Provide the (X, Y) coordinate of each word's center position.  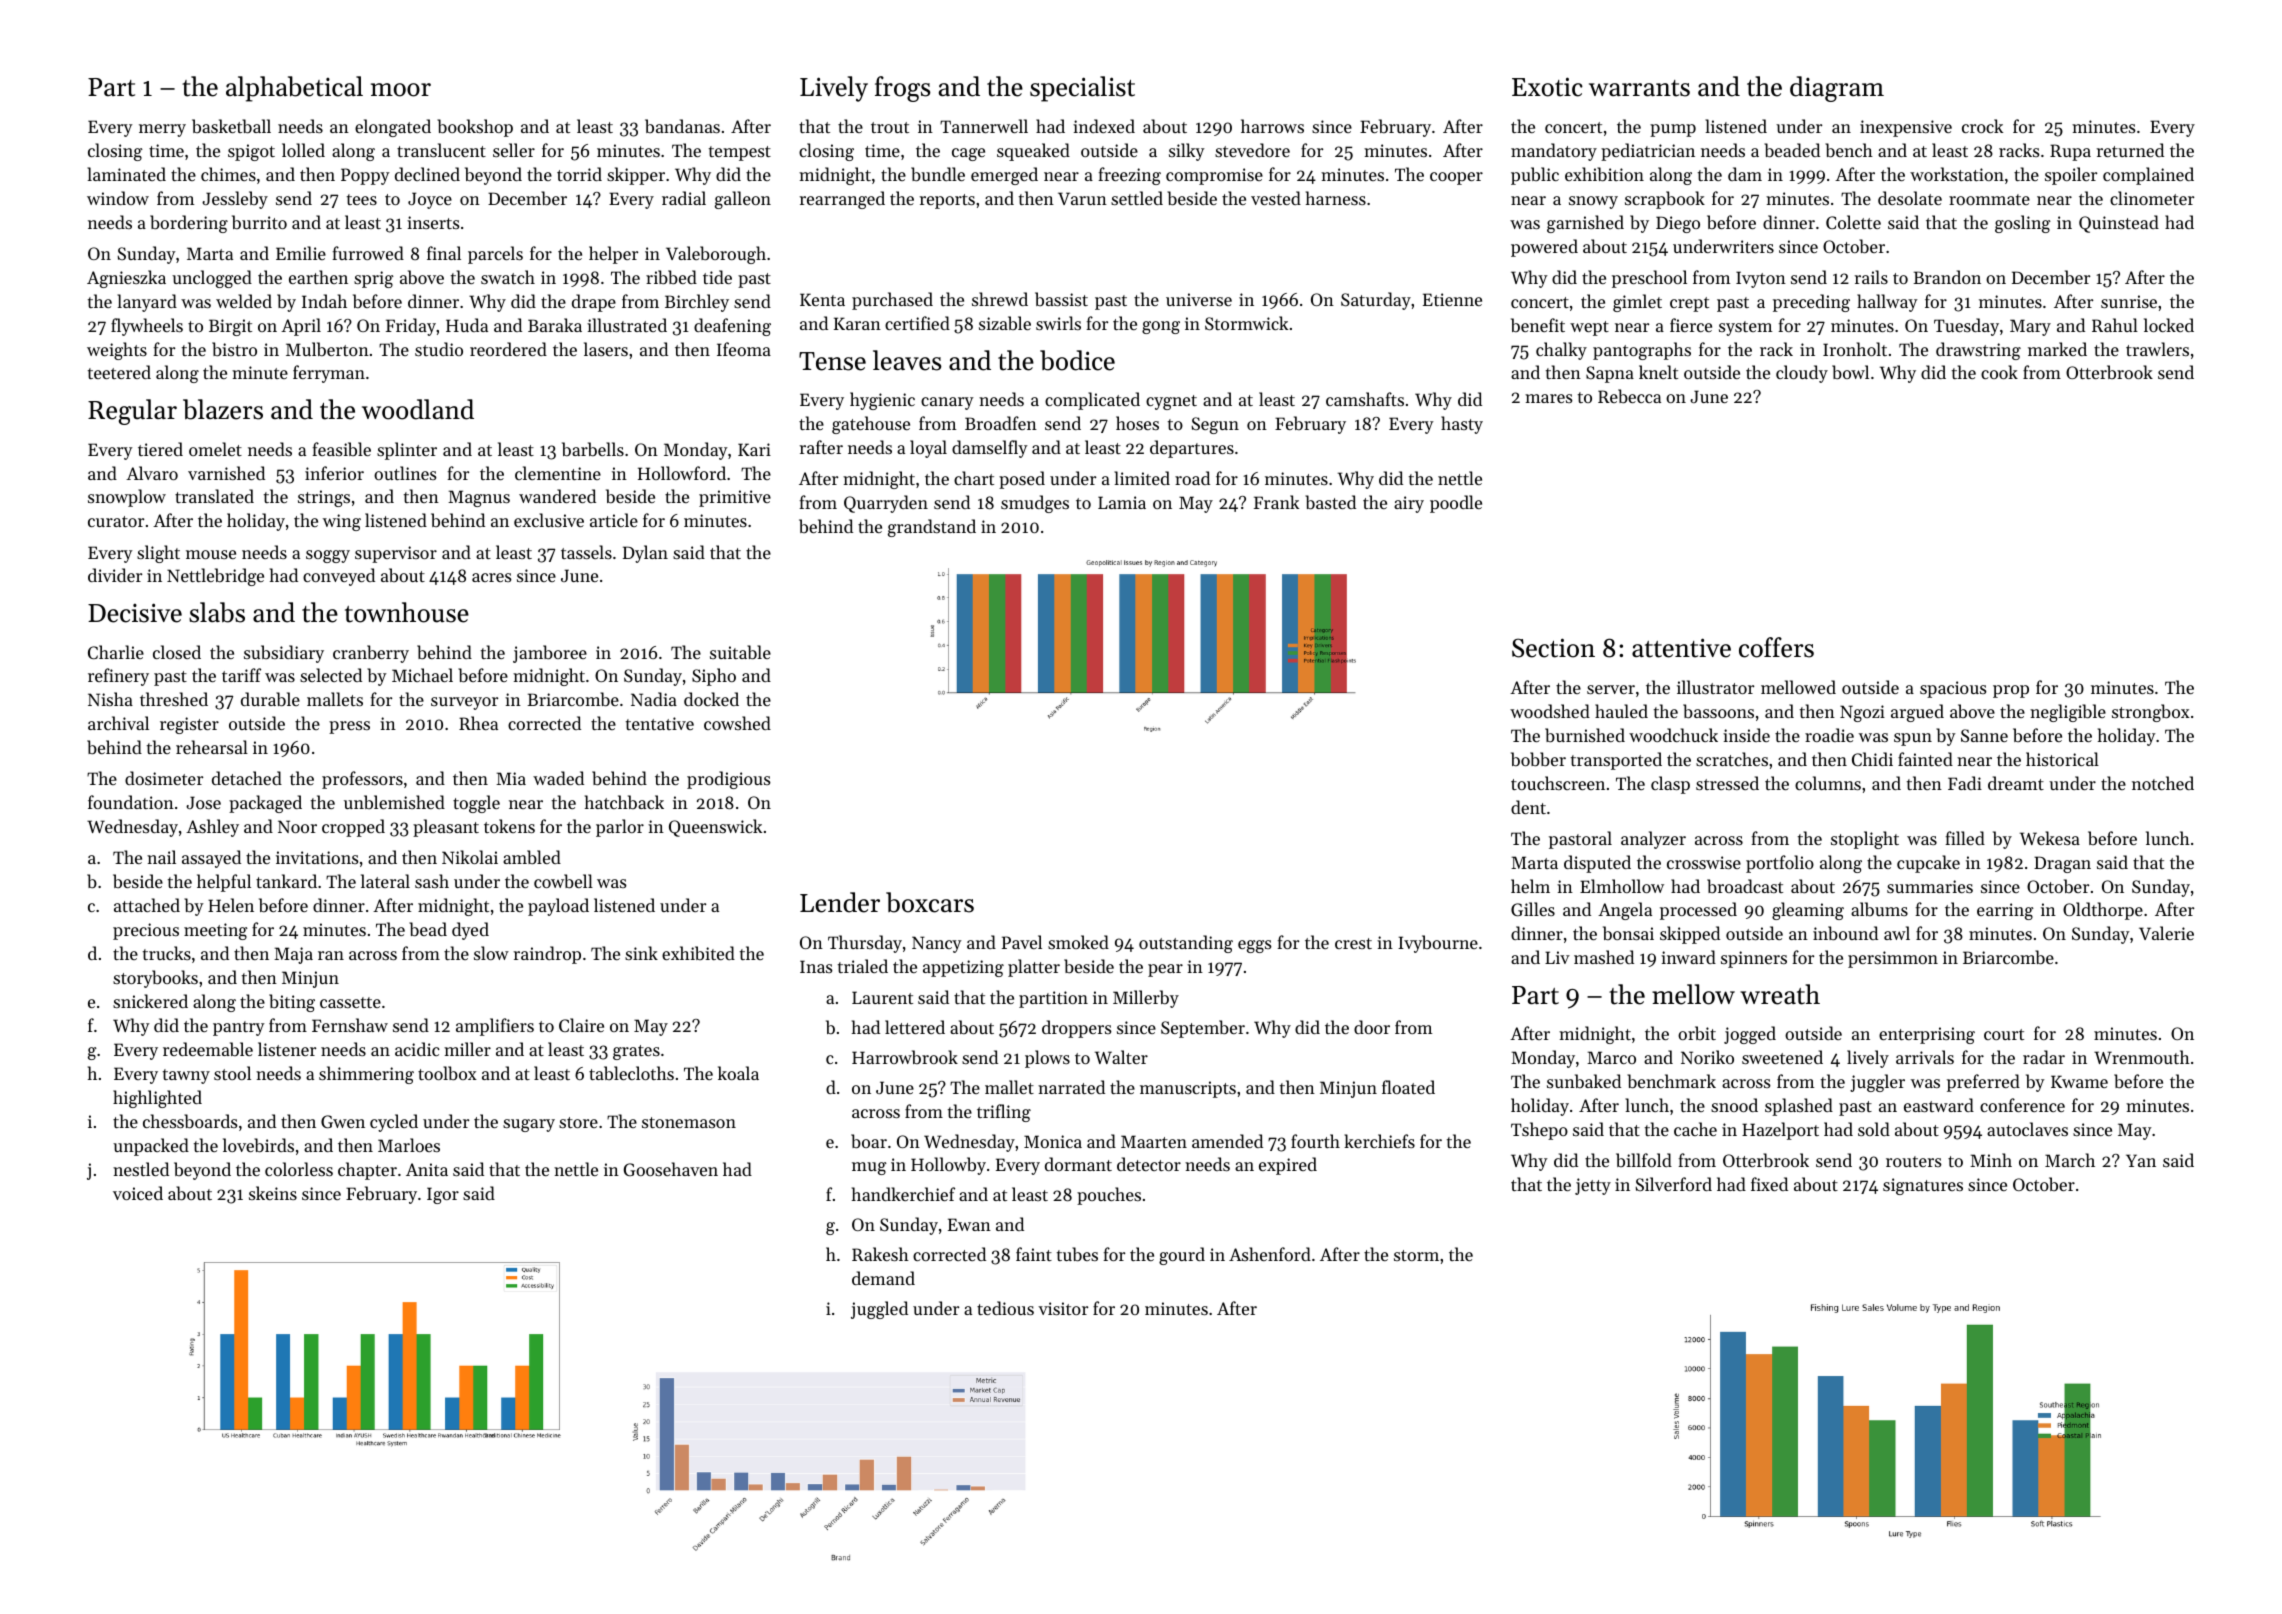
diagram (1837, 89)
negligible (2068, 713)
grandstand (932, 528)
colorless (299, 1169)
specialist (1082, 89)
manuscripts (1188, 1089)
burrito (259, 222)
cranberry (371, 654)
